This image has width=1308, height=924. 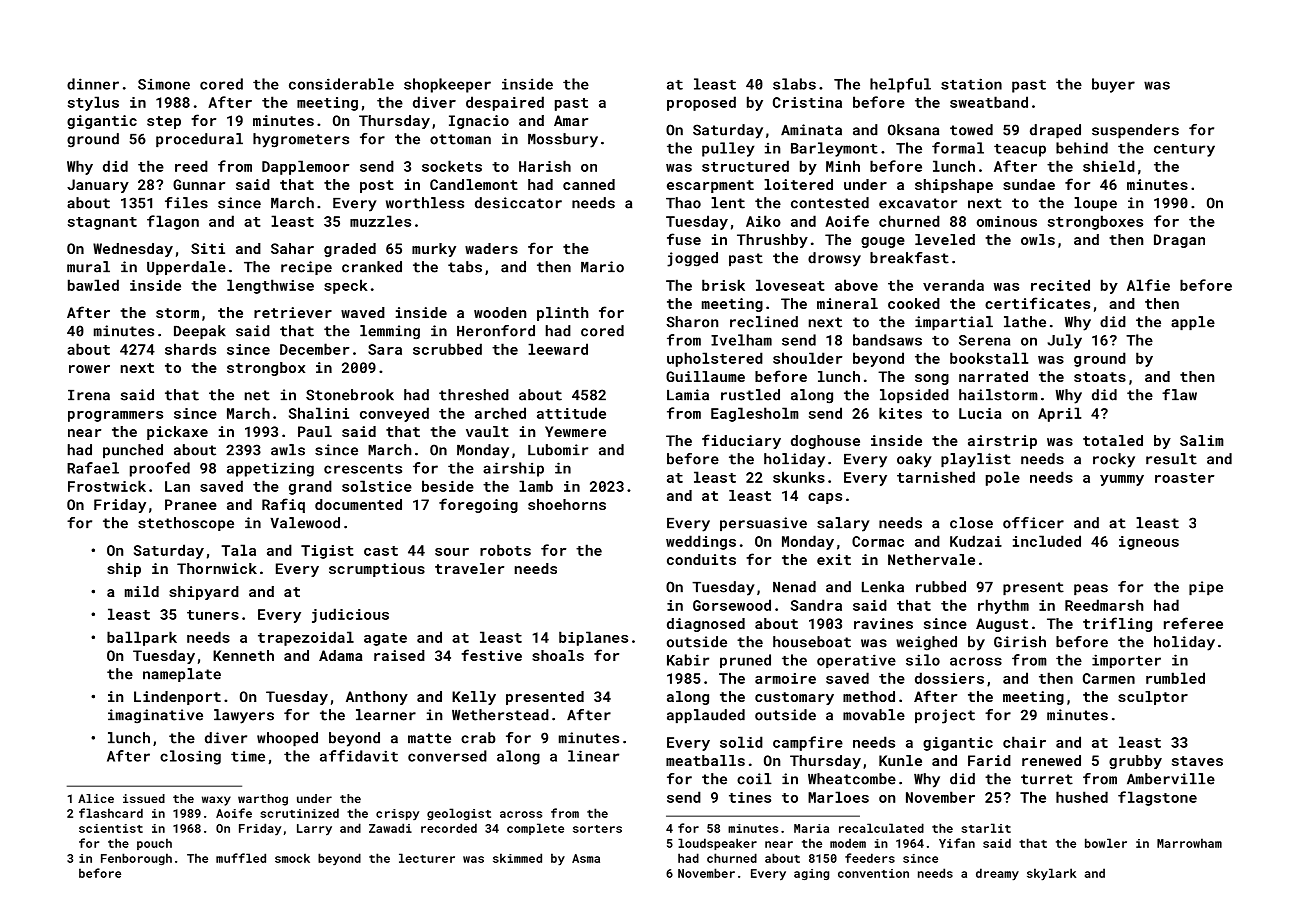 What do you see at coordinates (931, 559) in the image?
I see `Nethervale` at bounding box center [931, 559].
